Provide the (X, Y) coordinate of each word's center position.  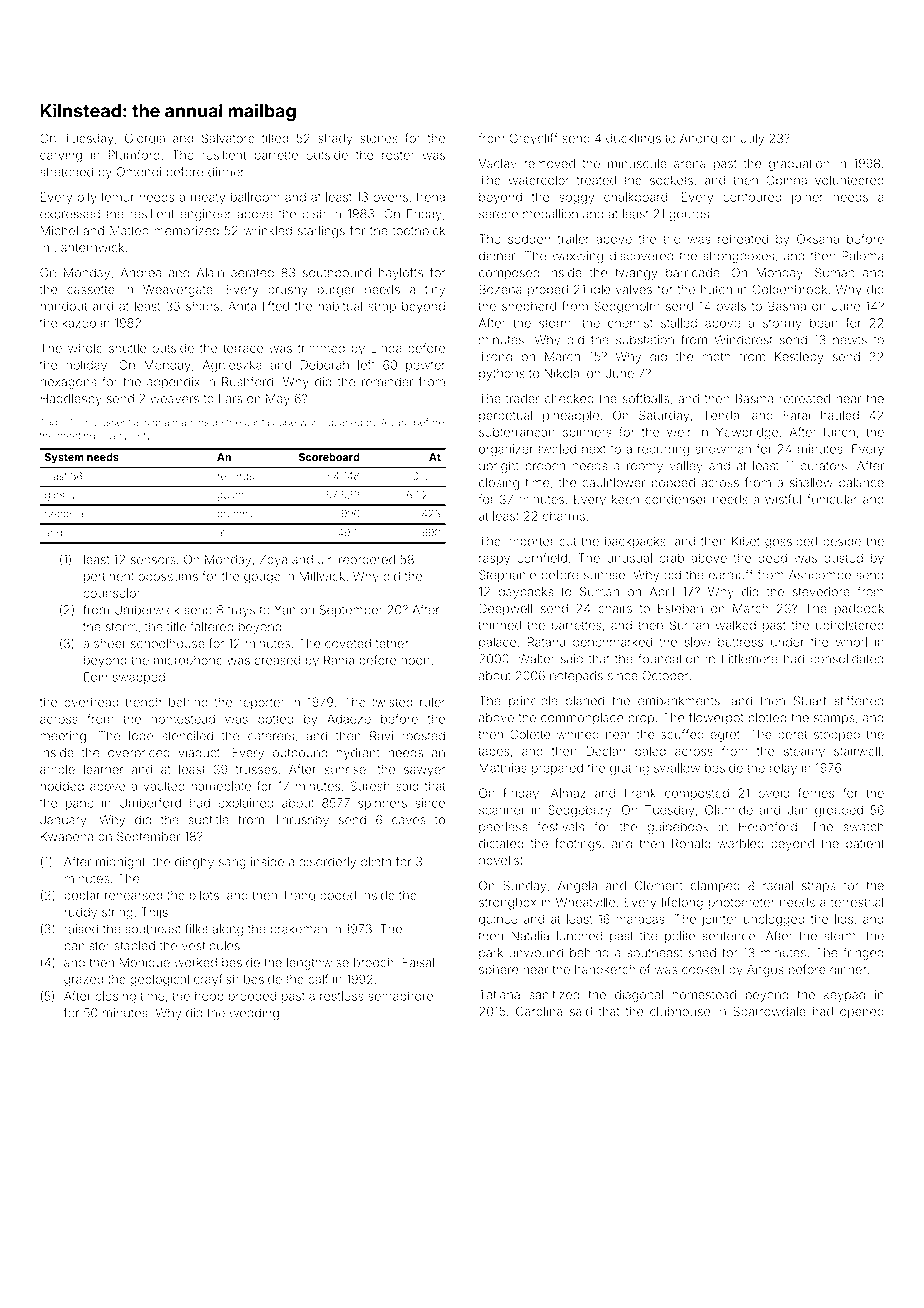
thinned (500, 625)
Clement (659, 885)
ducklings (633, 139)
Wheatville (585, 902)
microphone (188, 661)
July (752, 139)
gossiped (791, 543)
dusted (843, 558)
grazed (83, 981)
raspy (494, 560)
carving (61, 156)
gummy (235, 515)
